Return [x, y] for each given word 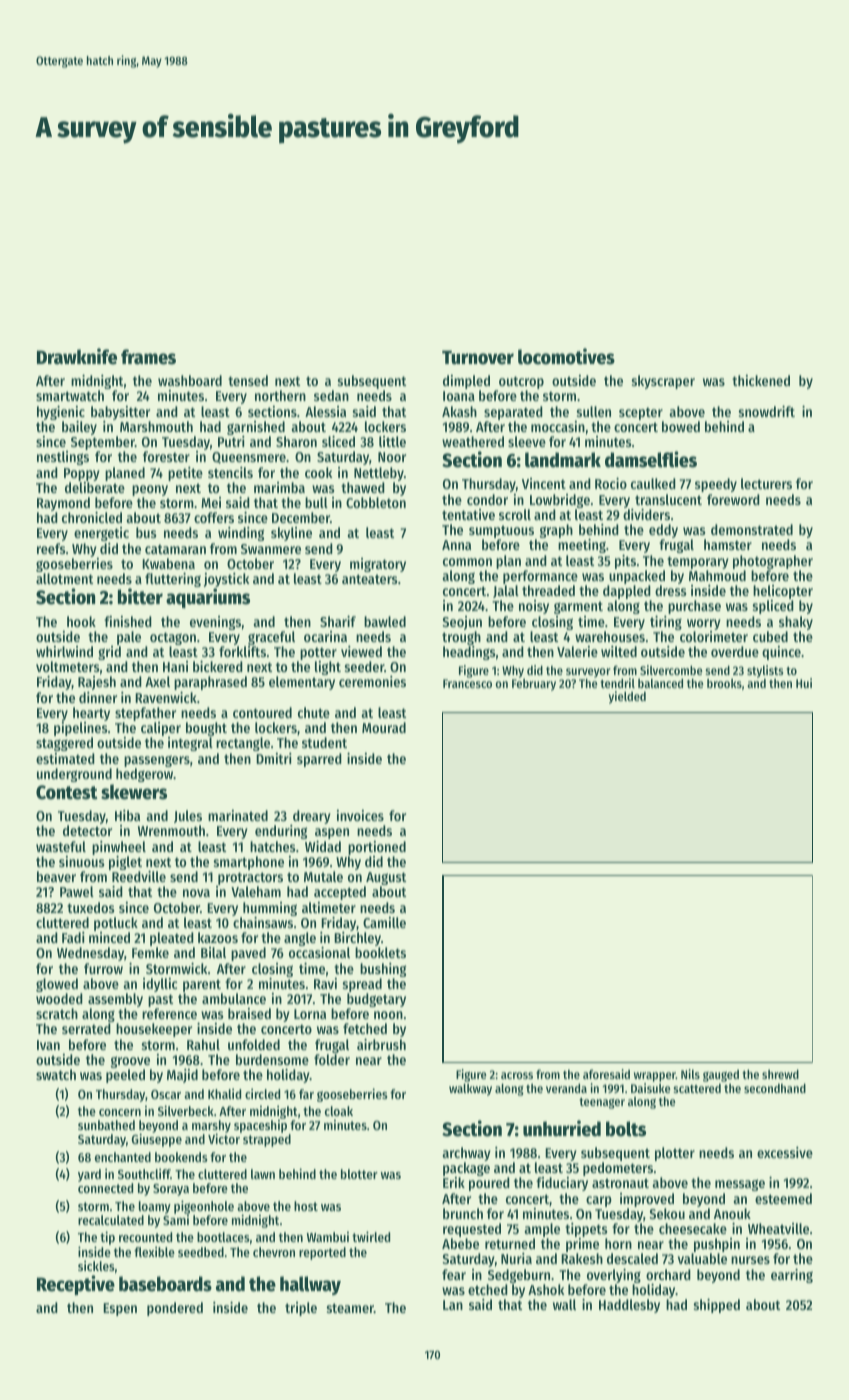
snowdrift [767, 411]
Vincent [544, 483]
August [386, 878]
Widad [323, 846]
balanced [660, 683]
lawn [263, 1174]
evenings [215, 623]
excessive [785, 1152]
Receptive [76, 1285]
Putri [231, 441]
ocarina [325, 636]
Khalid [224, 1093]
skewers [134, 792]
